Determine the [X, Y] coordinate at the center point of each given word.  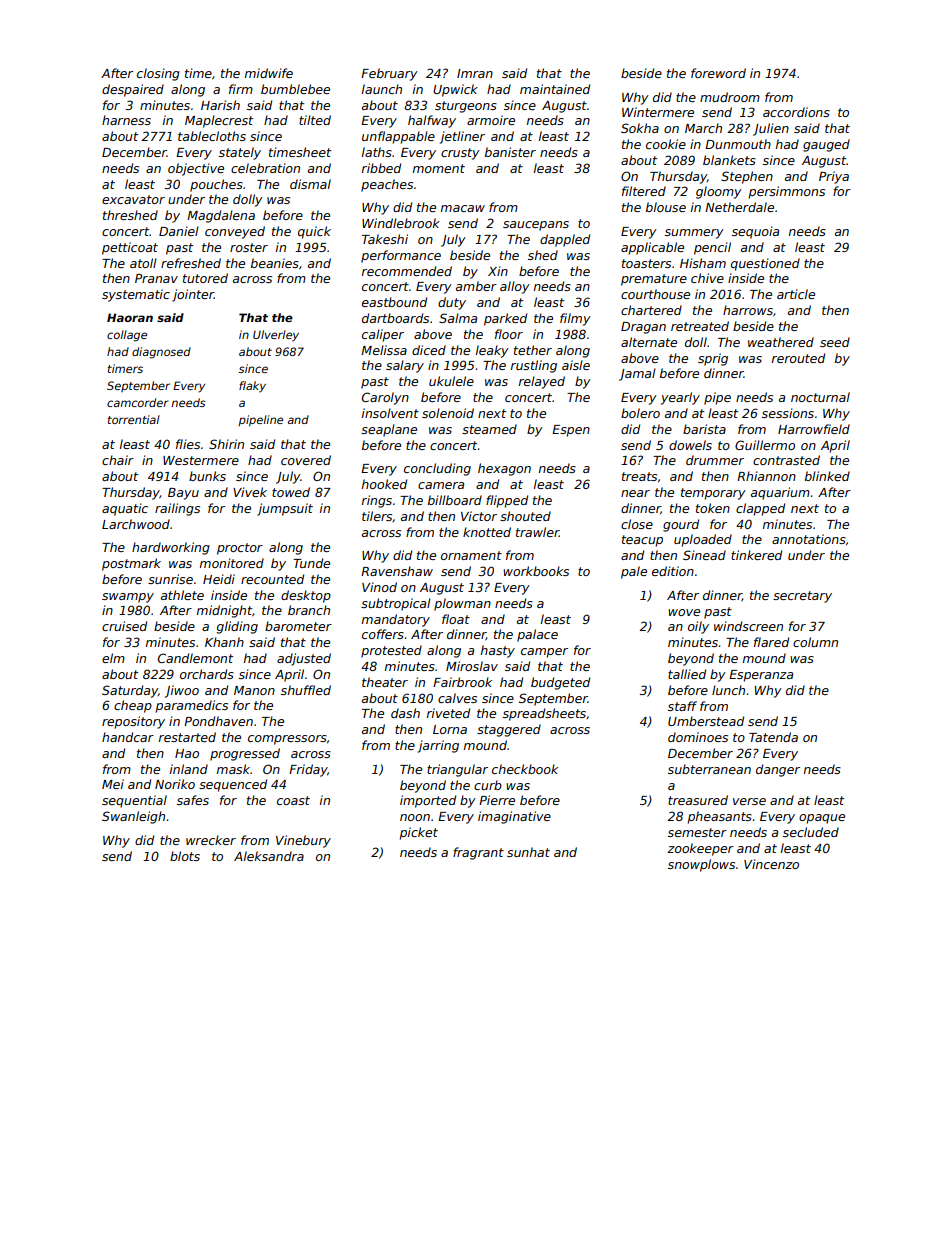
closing [158, 74]
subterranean [709, 769]
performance [401, 256]
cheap [133, 706]
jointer [193, 295]
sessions [788, 413]
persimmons [786, 192]
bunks [207, 476]
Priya [834, 177]
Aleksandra [269, 856]
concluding [437, 469]
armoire [491, 120]
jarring [438, 746]
